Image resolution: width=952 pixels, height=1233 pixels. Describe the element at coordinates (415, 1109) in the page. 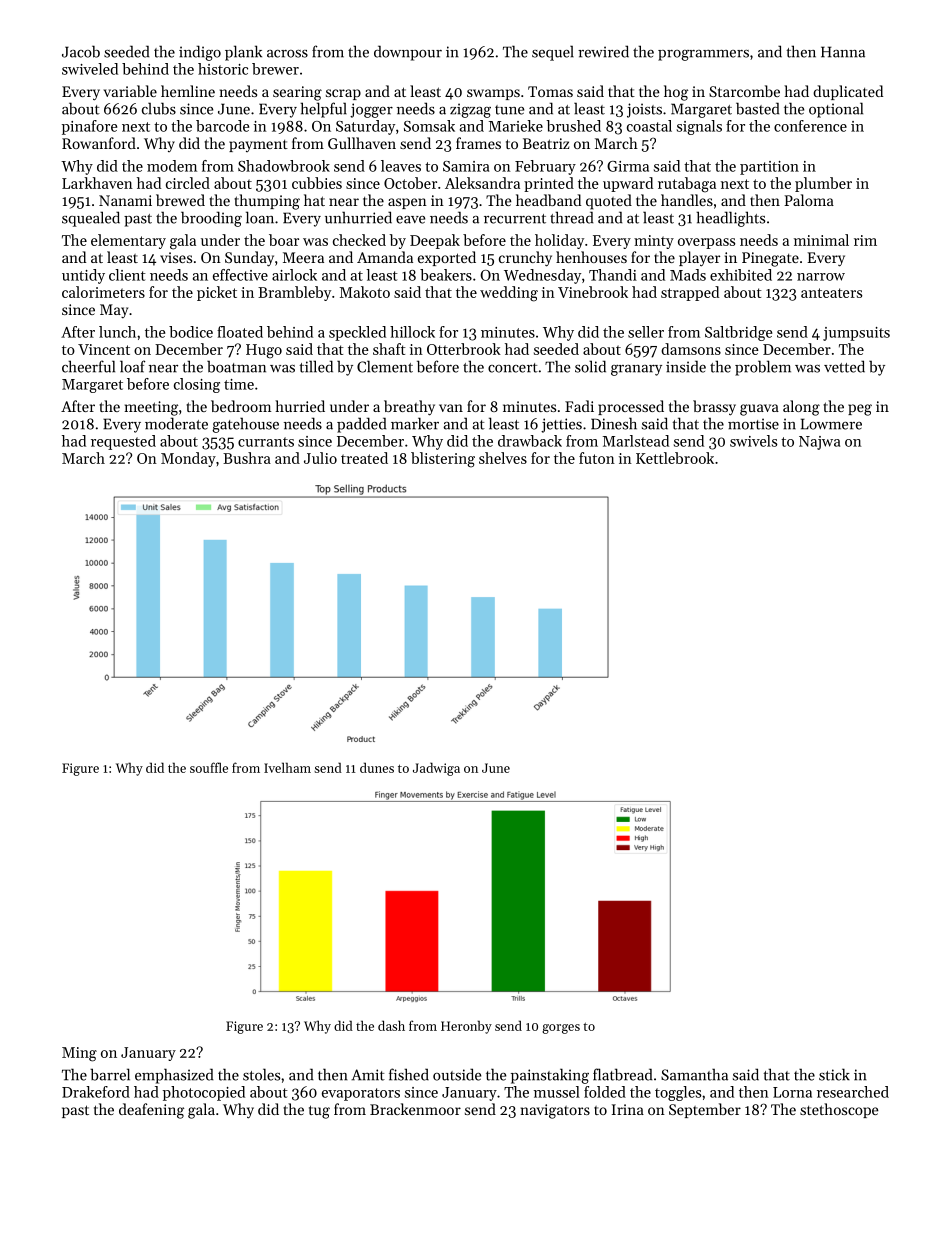

I see `Brackenmoor` at that location.
